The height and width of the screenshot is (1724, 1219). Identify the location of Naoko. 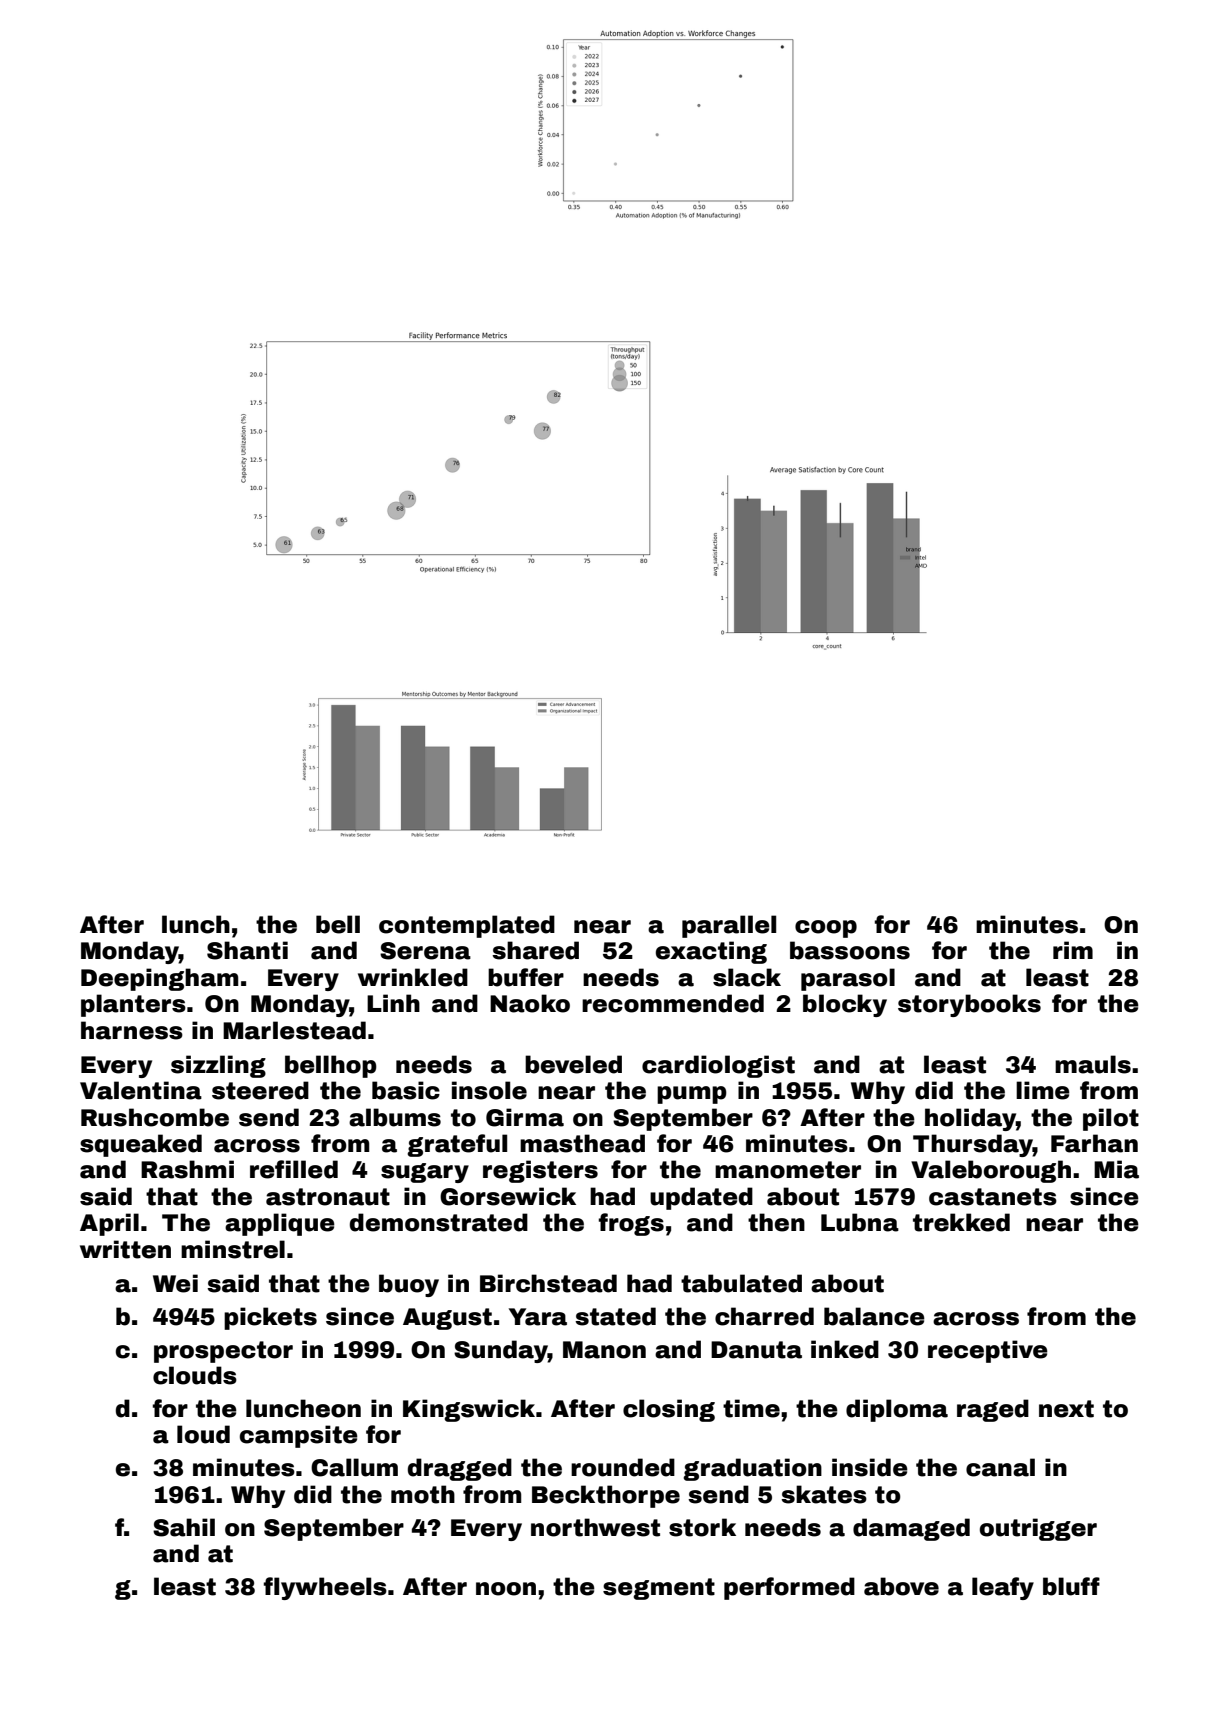
(530, 1003).
